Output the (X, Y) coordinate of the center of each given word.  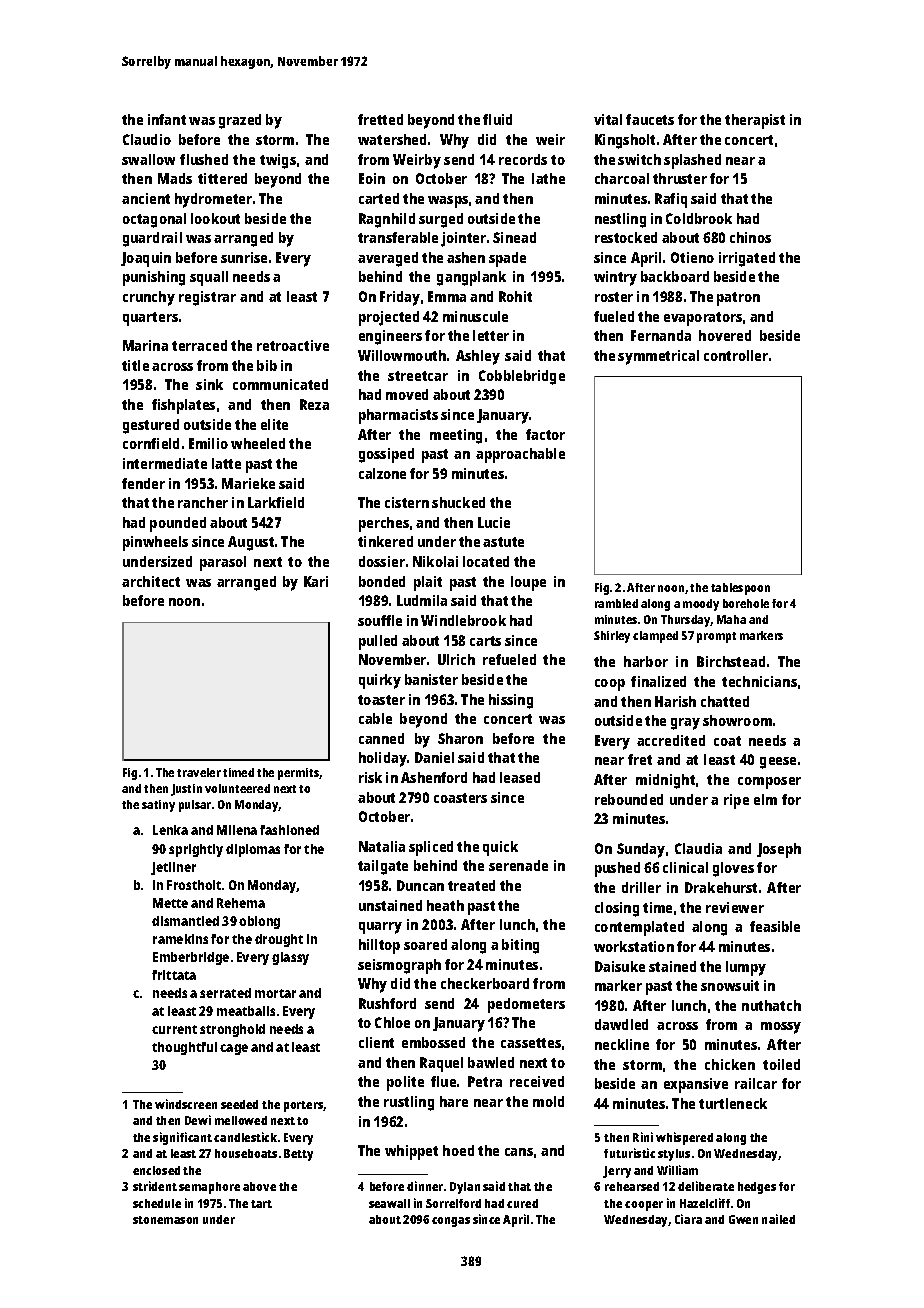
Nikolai (435, 561)
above (259, 1186)
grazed (240, 121)
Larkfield (276, 502)
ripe (736, 801)
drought (279, 940)
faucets (650, 119)
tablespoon (740, 589)
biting (520, 946)
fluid (497, 119)
